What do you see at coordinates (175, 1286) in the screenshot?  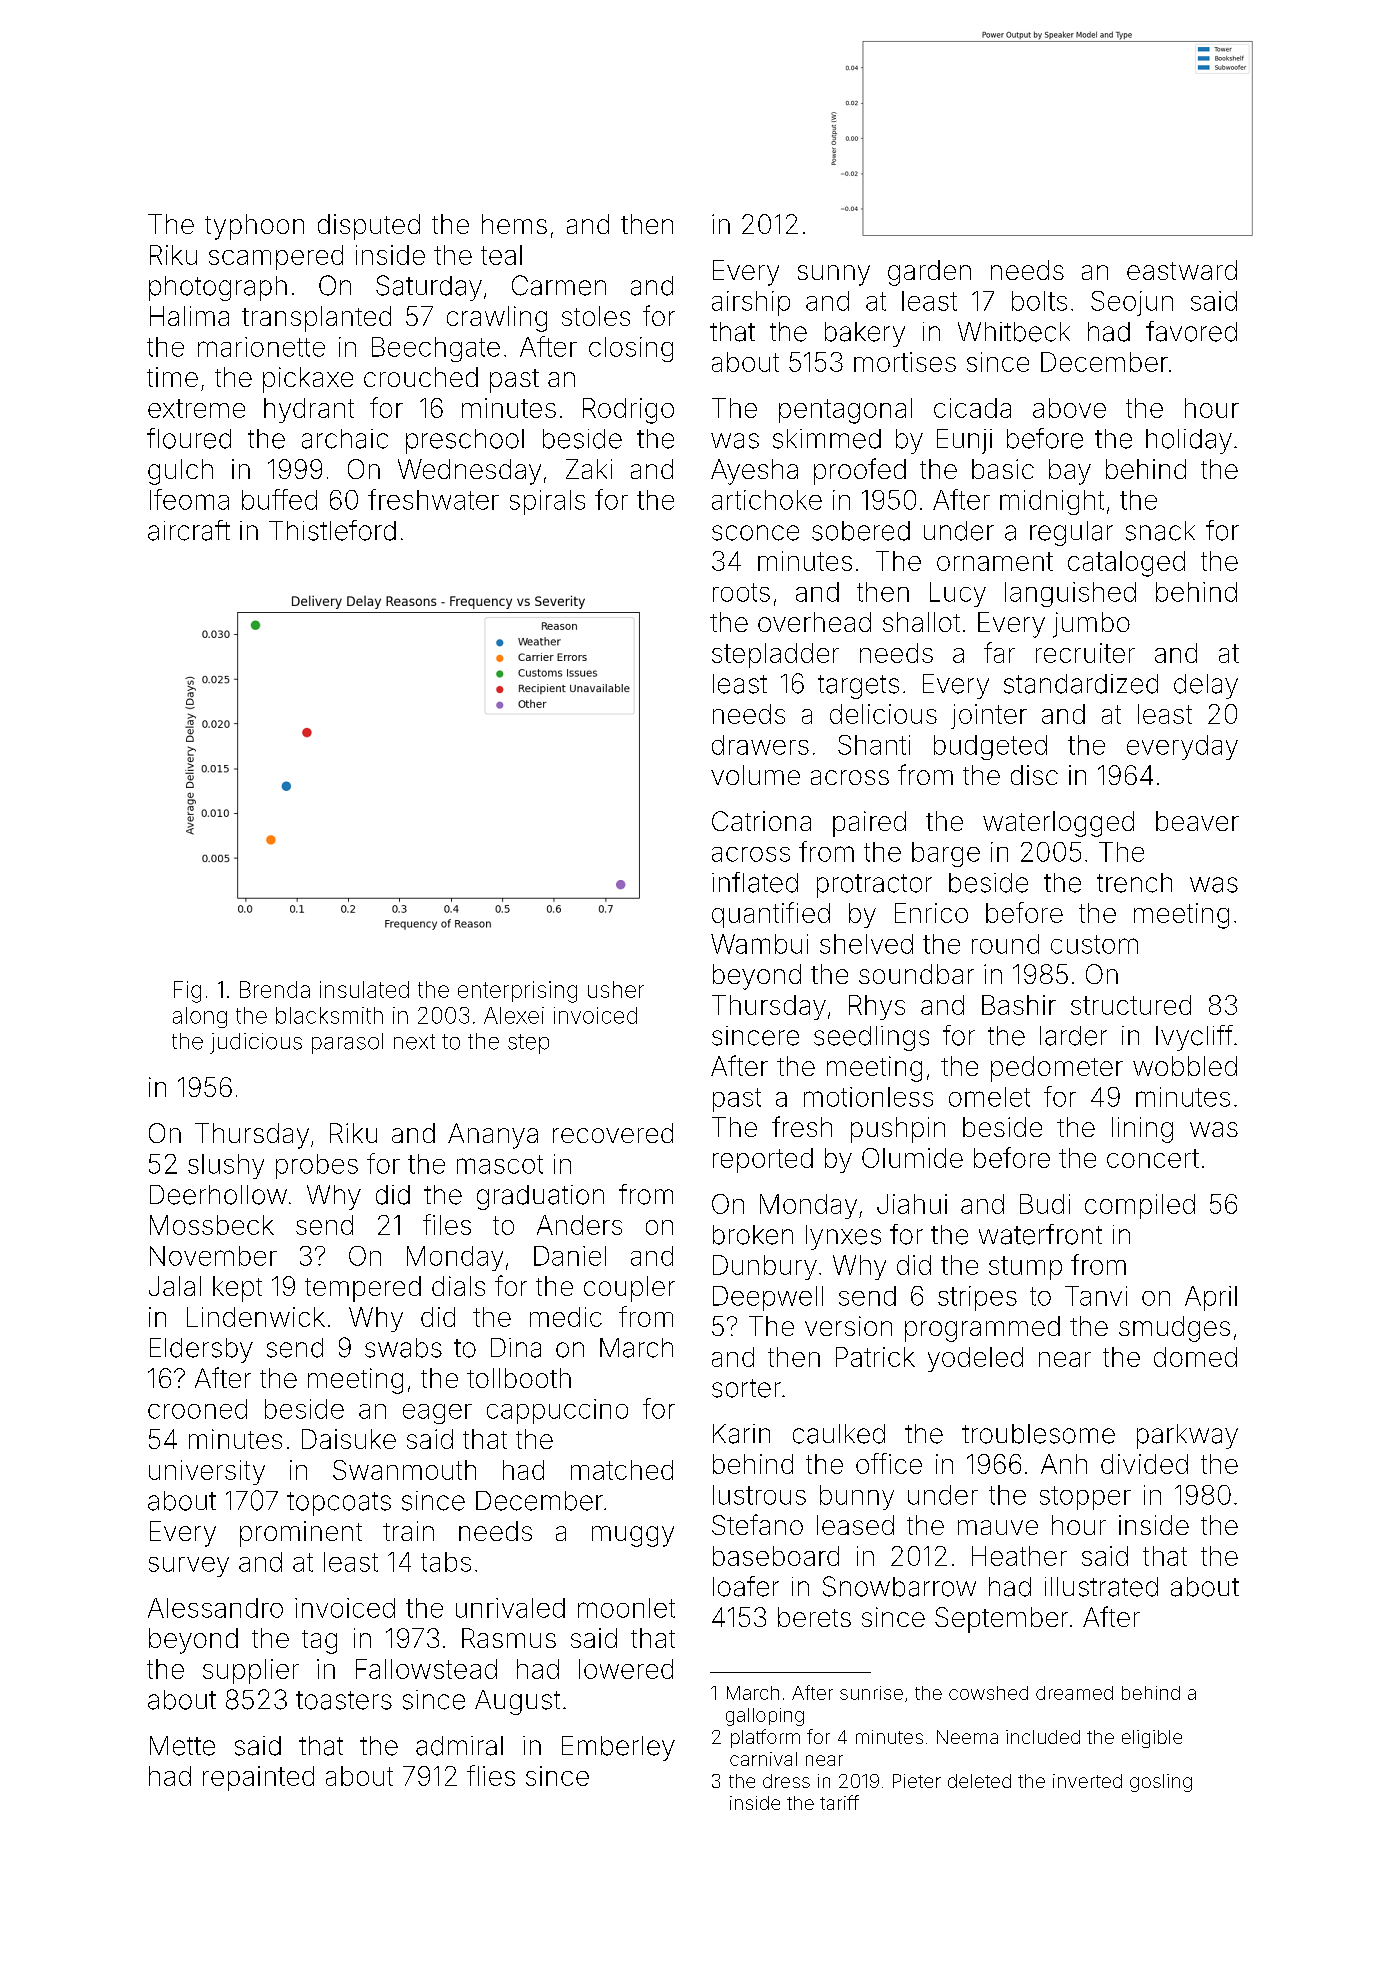 I see `Jalal` at bounding box center [175, 1286].
